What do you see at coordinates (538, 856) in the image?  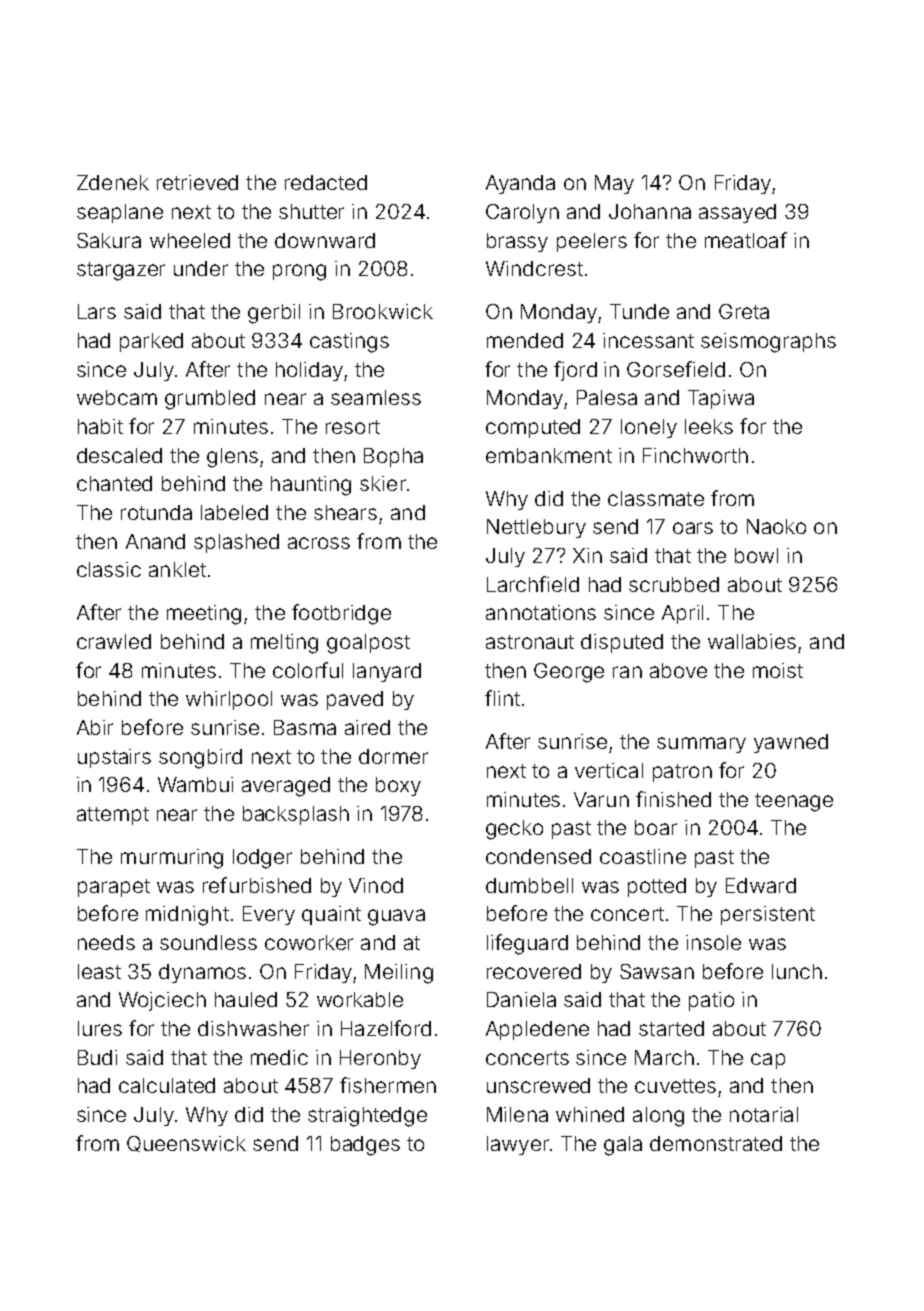 I see `condensed` at bounding box center [538, 856].
